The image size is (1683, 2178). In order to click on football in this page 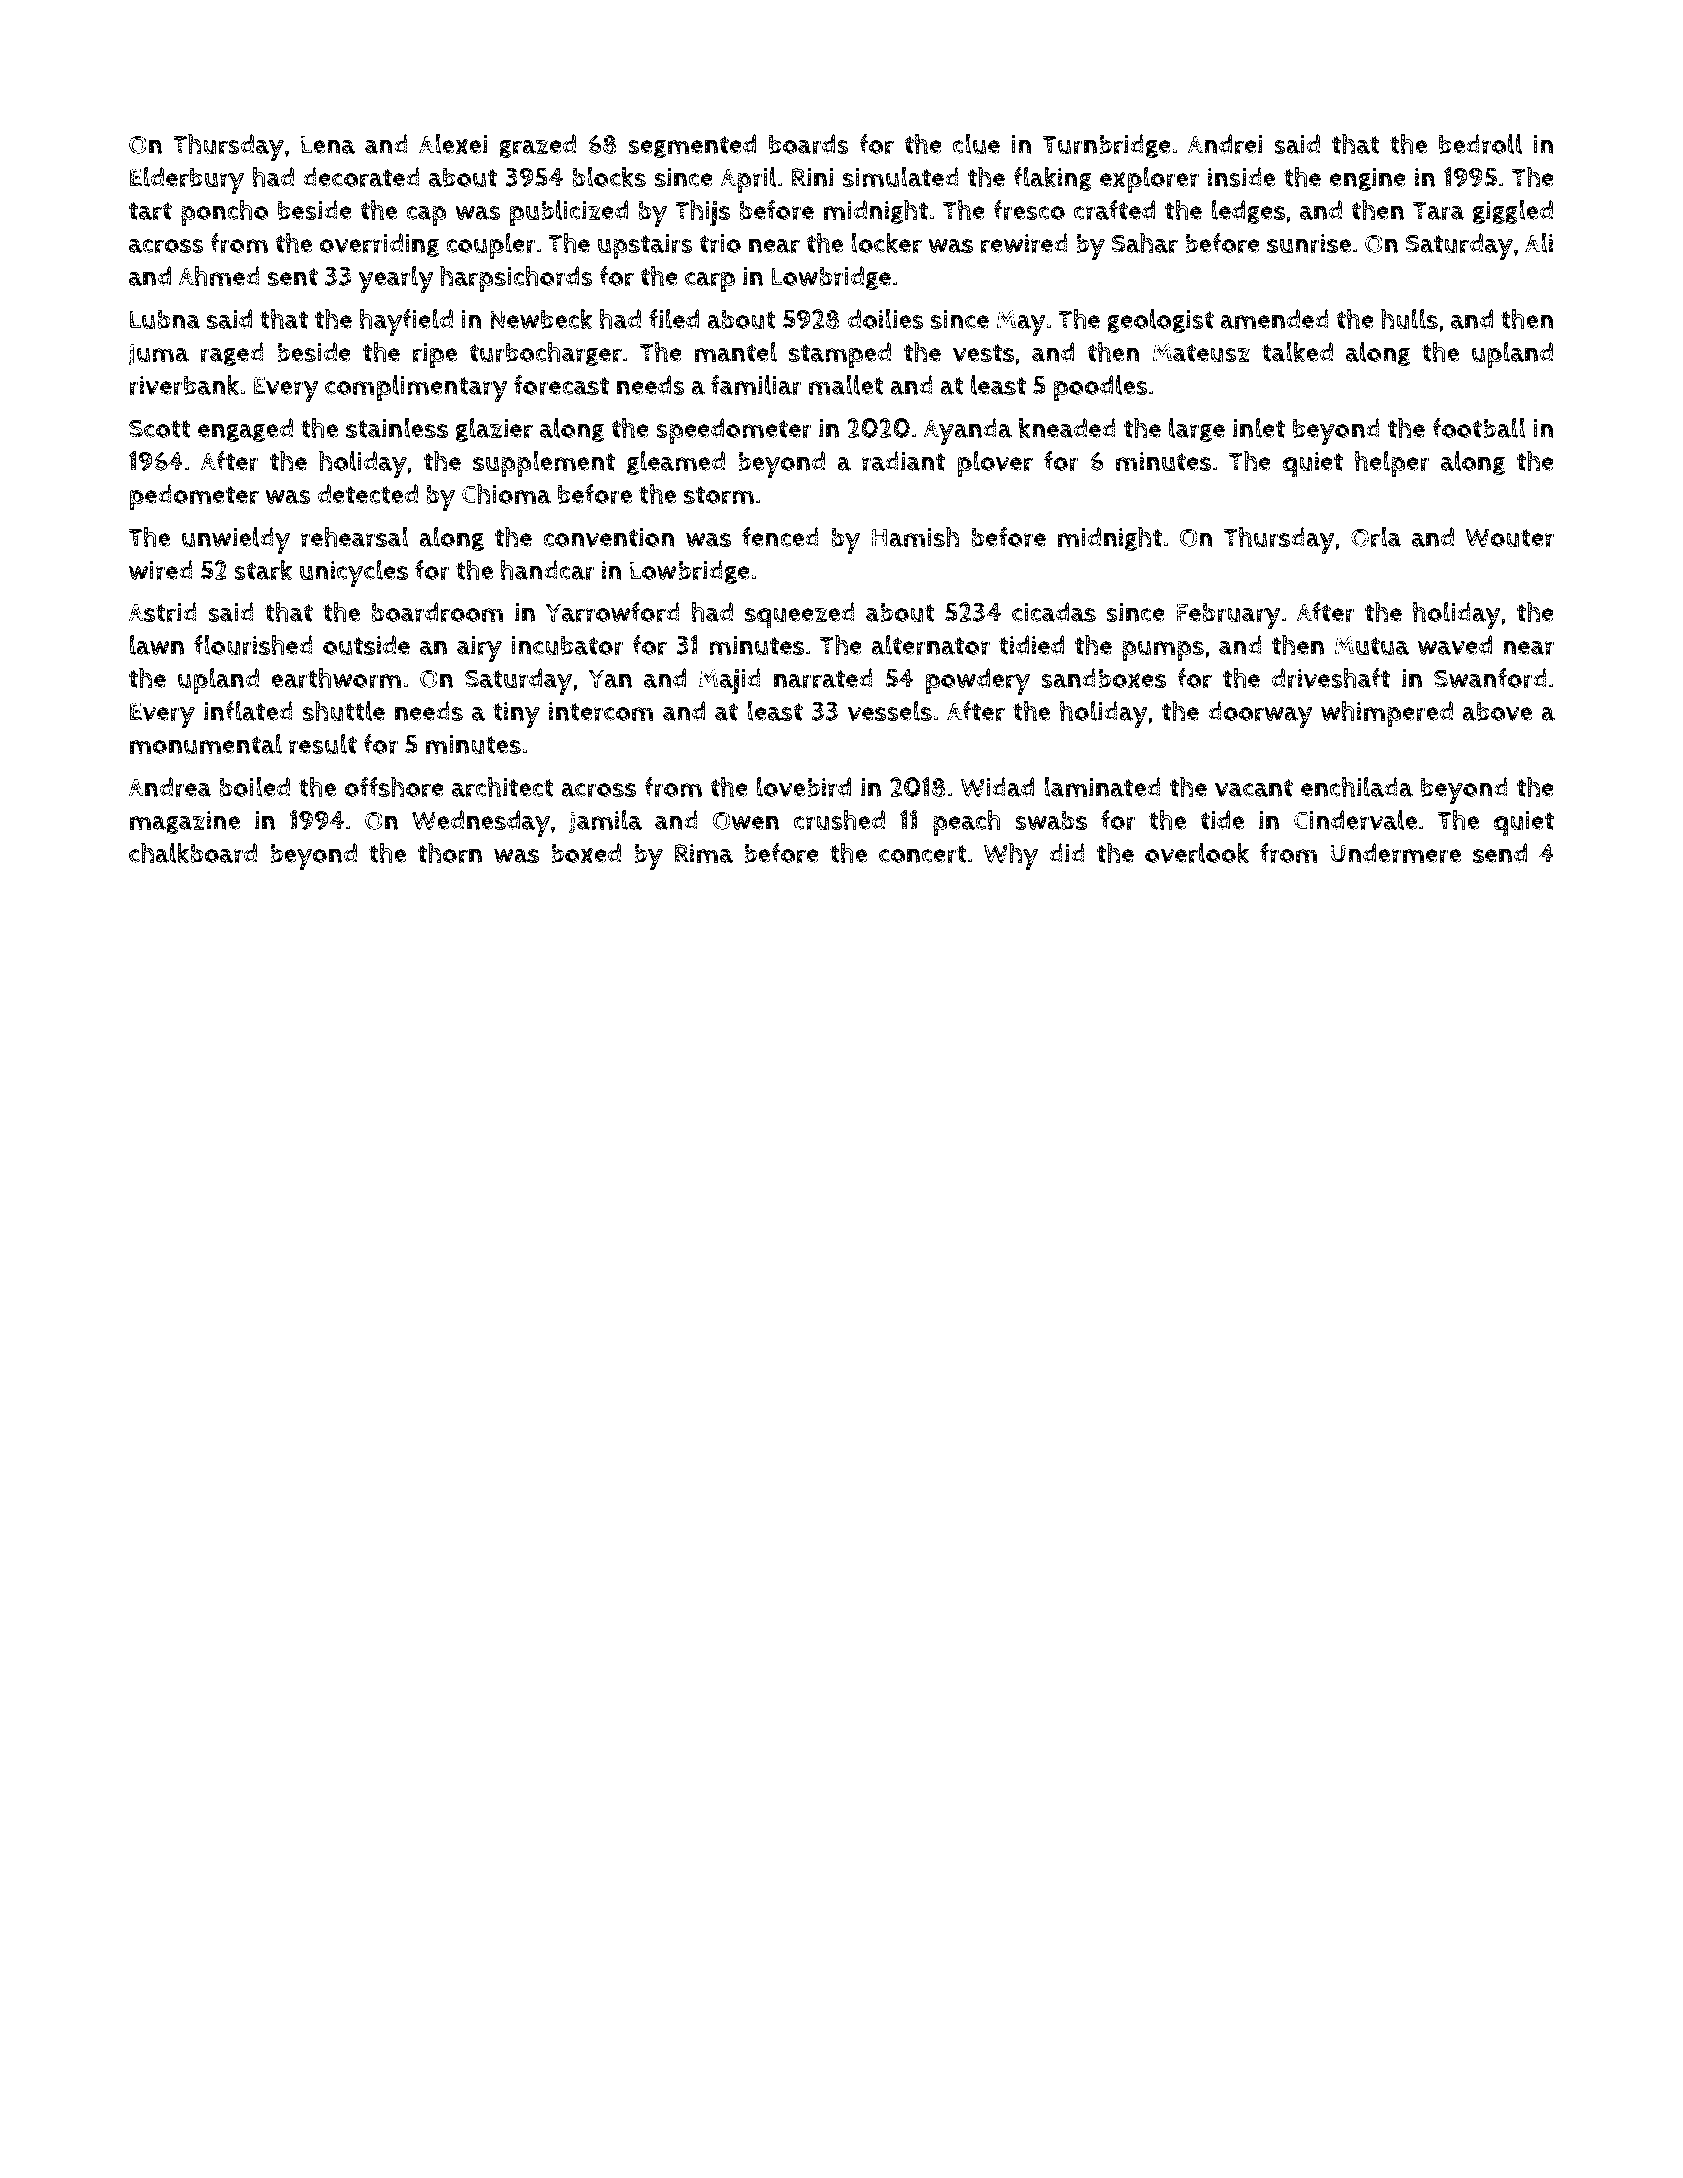, I will do `click(1479, 428)`.
